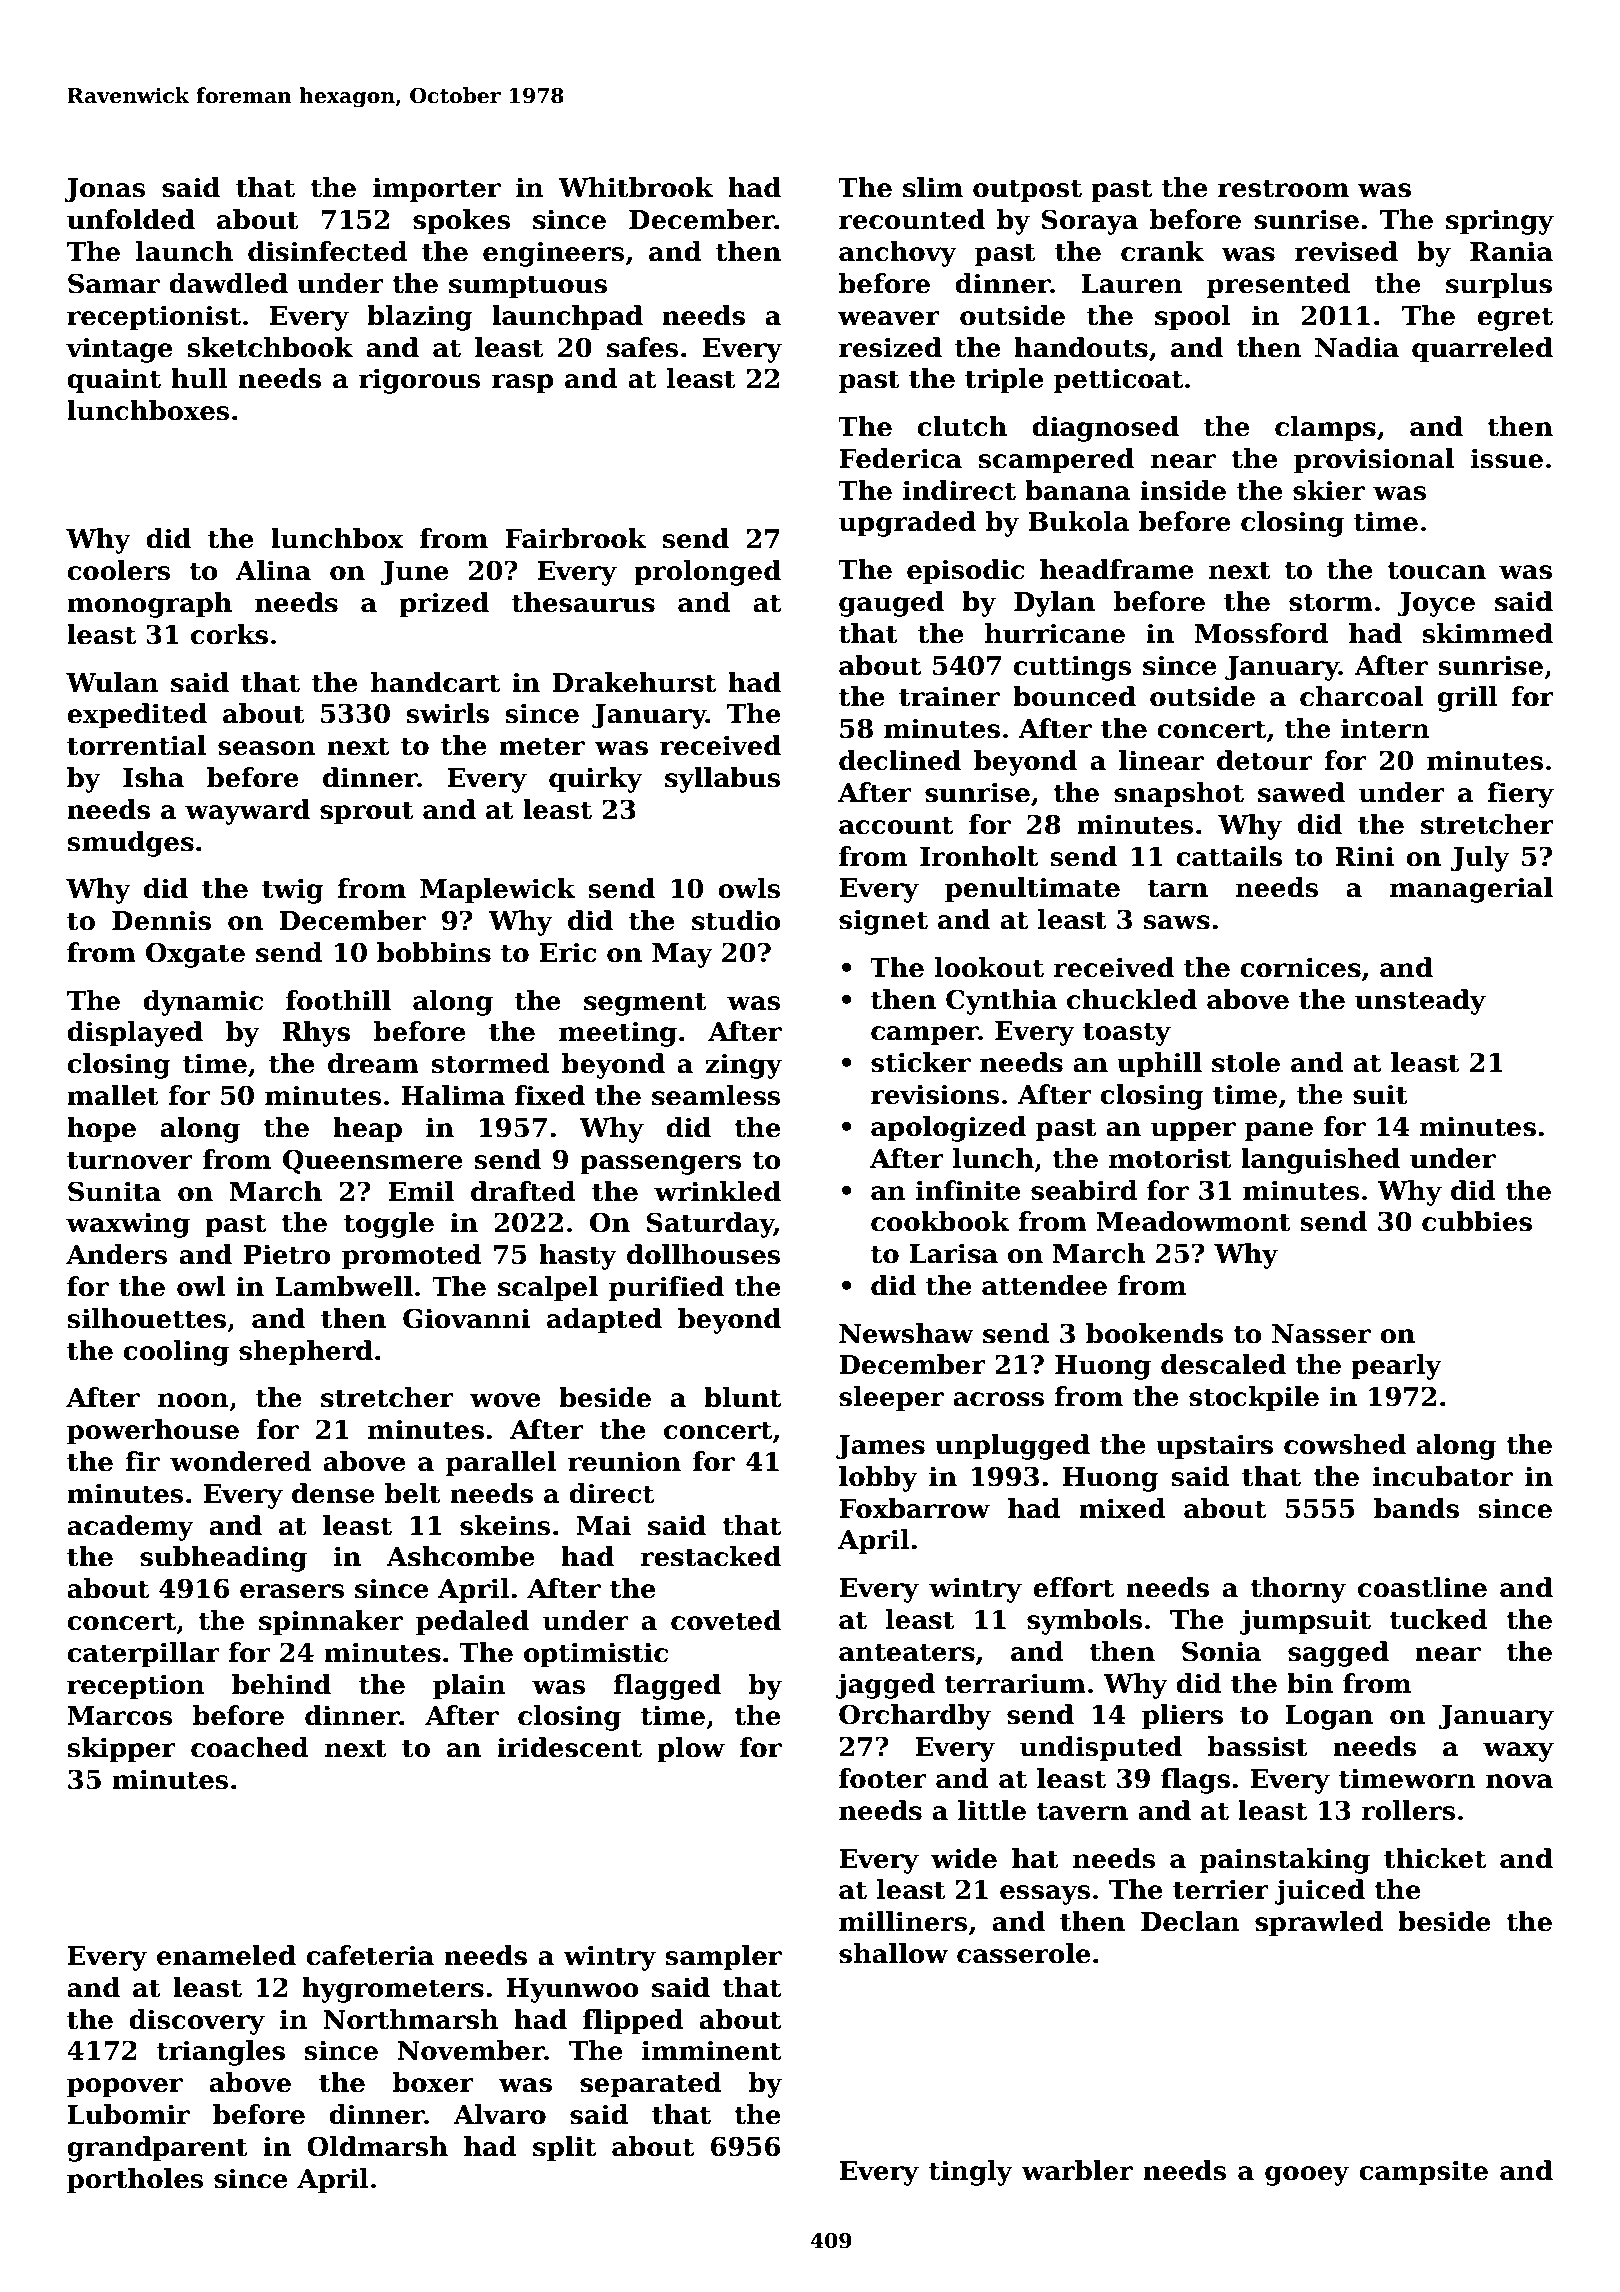  I want to click on cubbies, so click(1477, 1221).
